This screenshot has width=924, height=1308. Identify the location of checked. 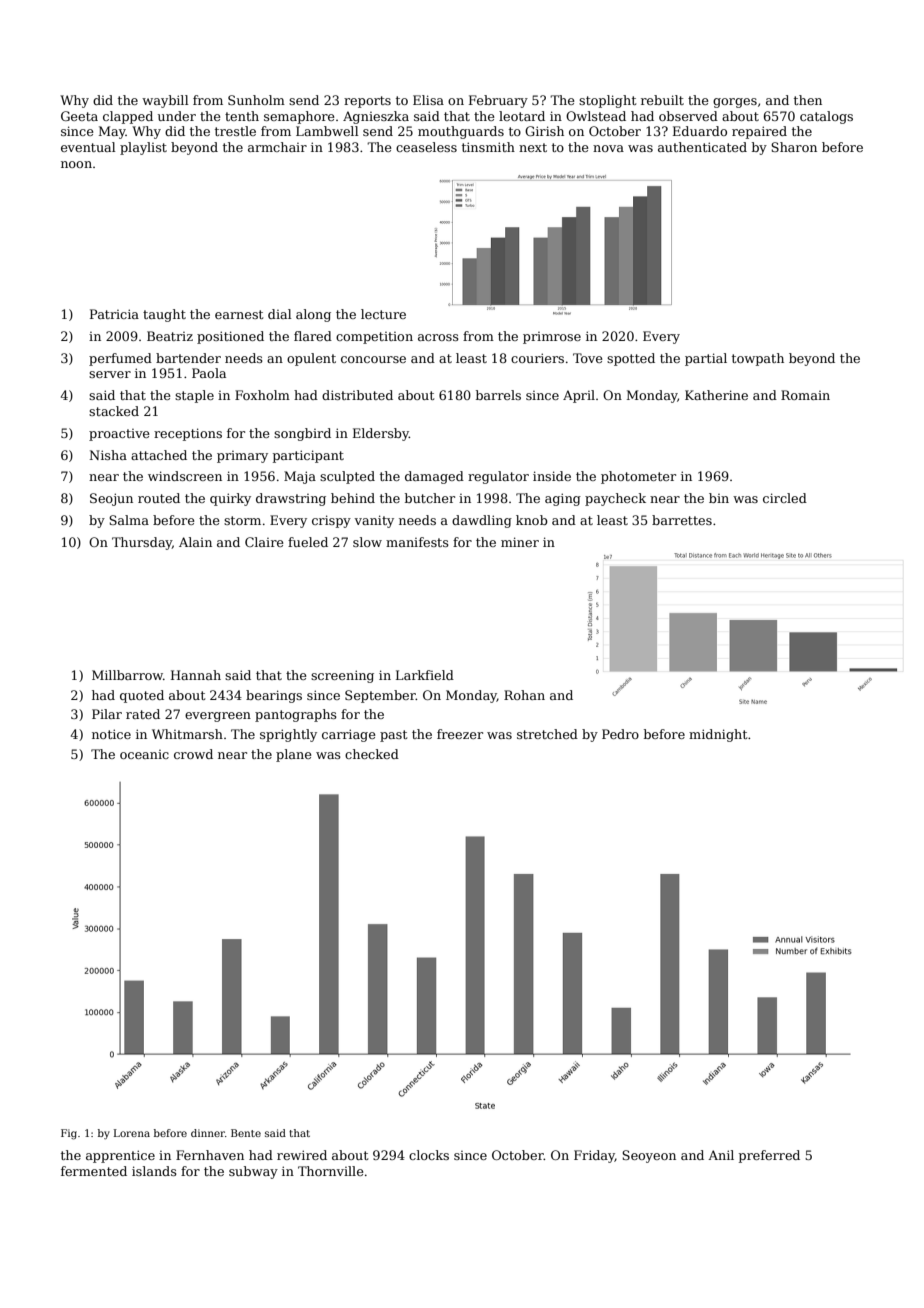
(372, 754).
